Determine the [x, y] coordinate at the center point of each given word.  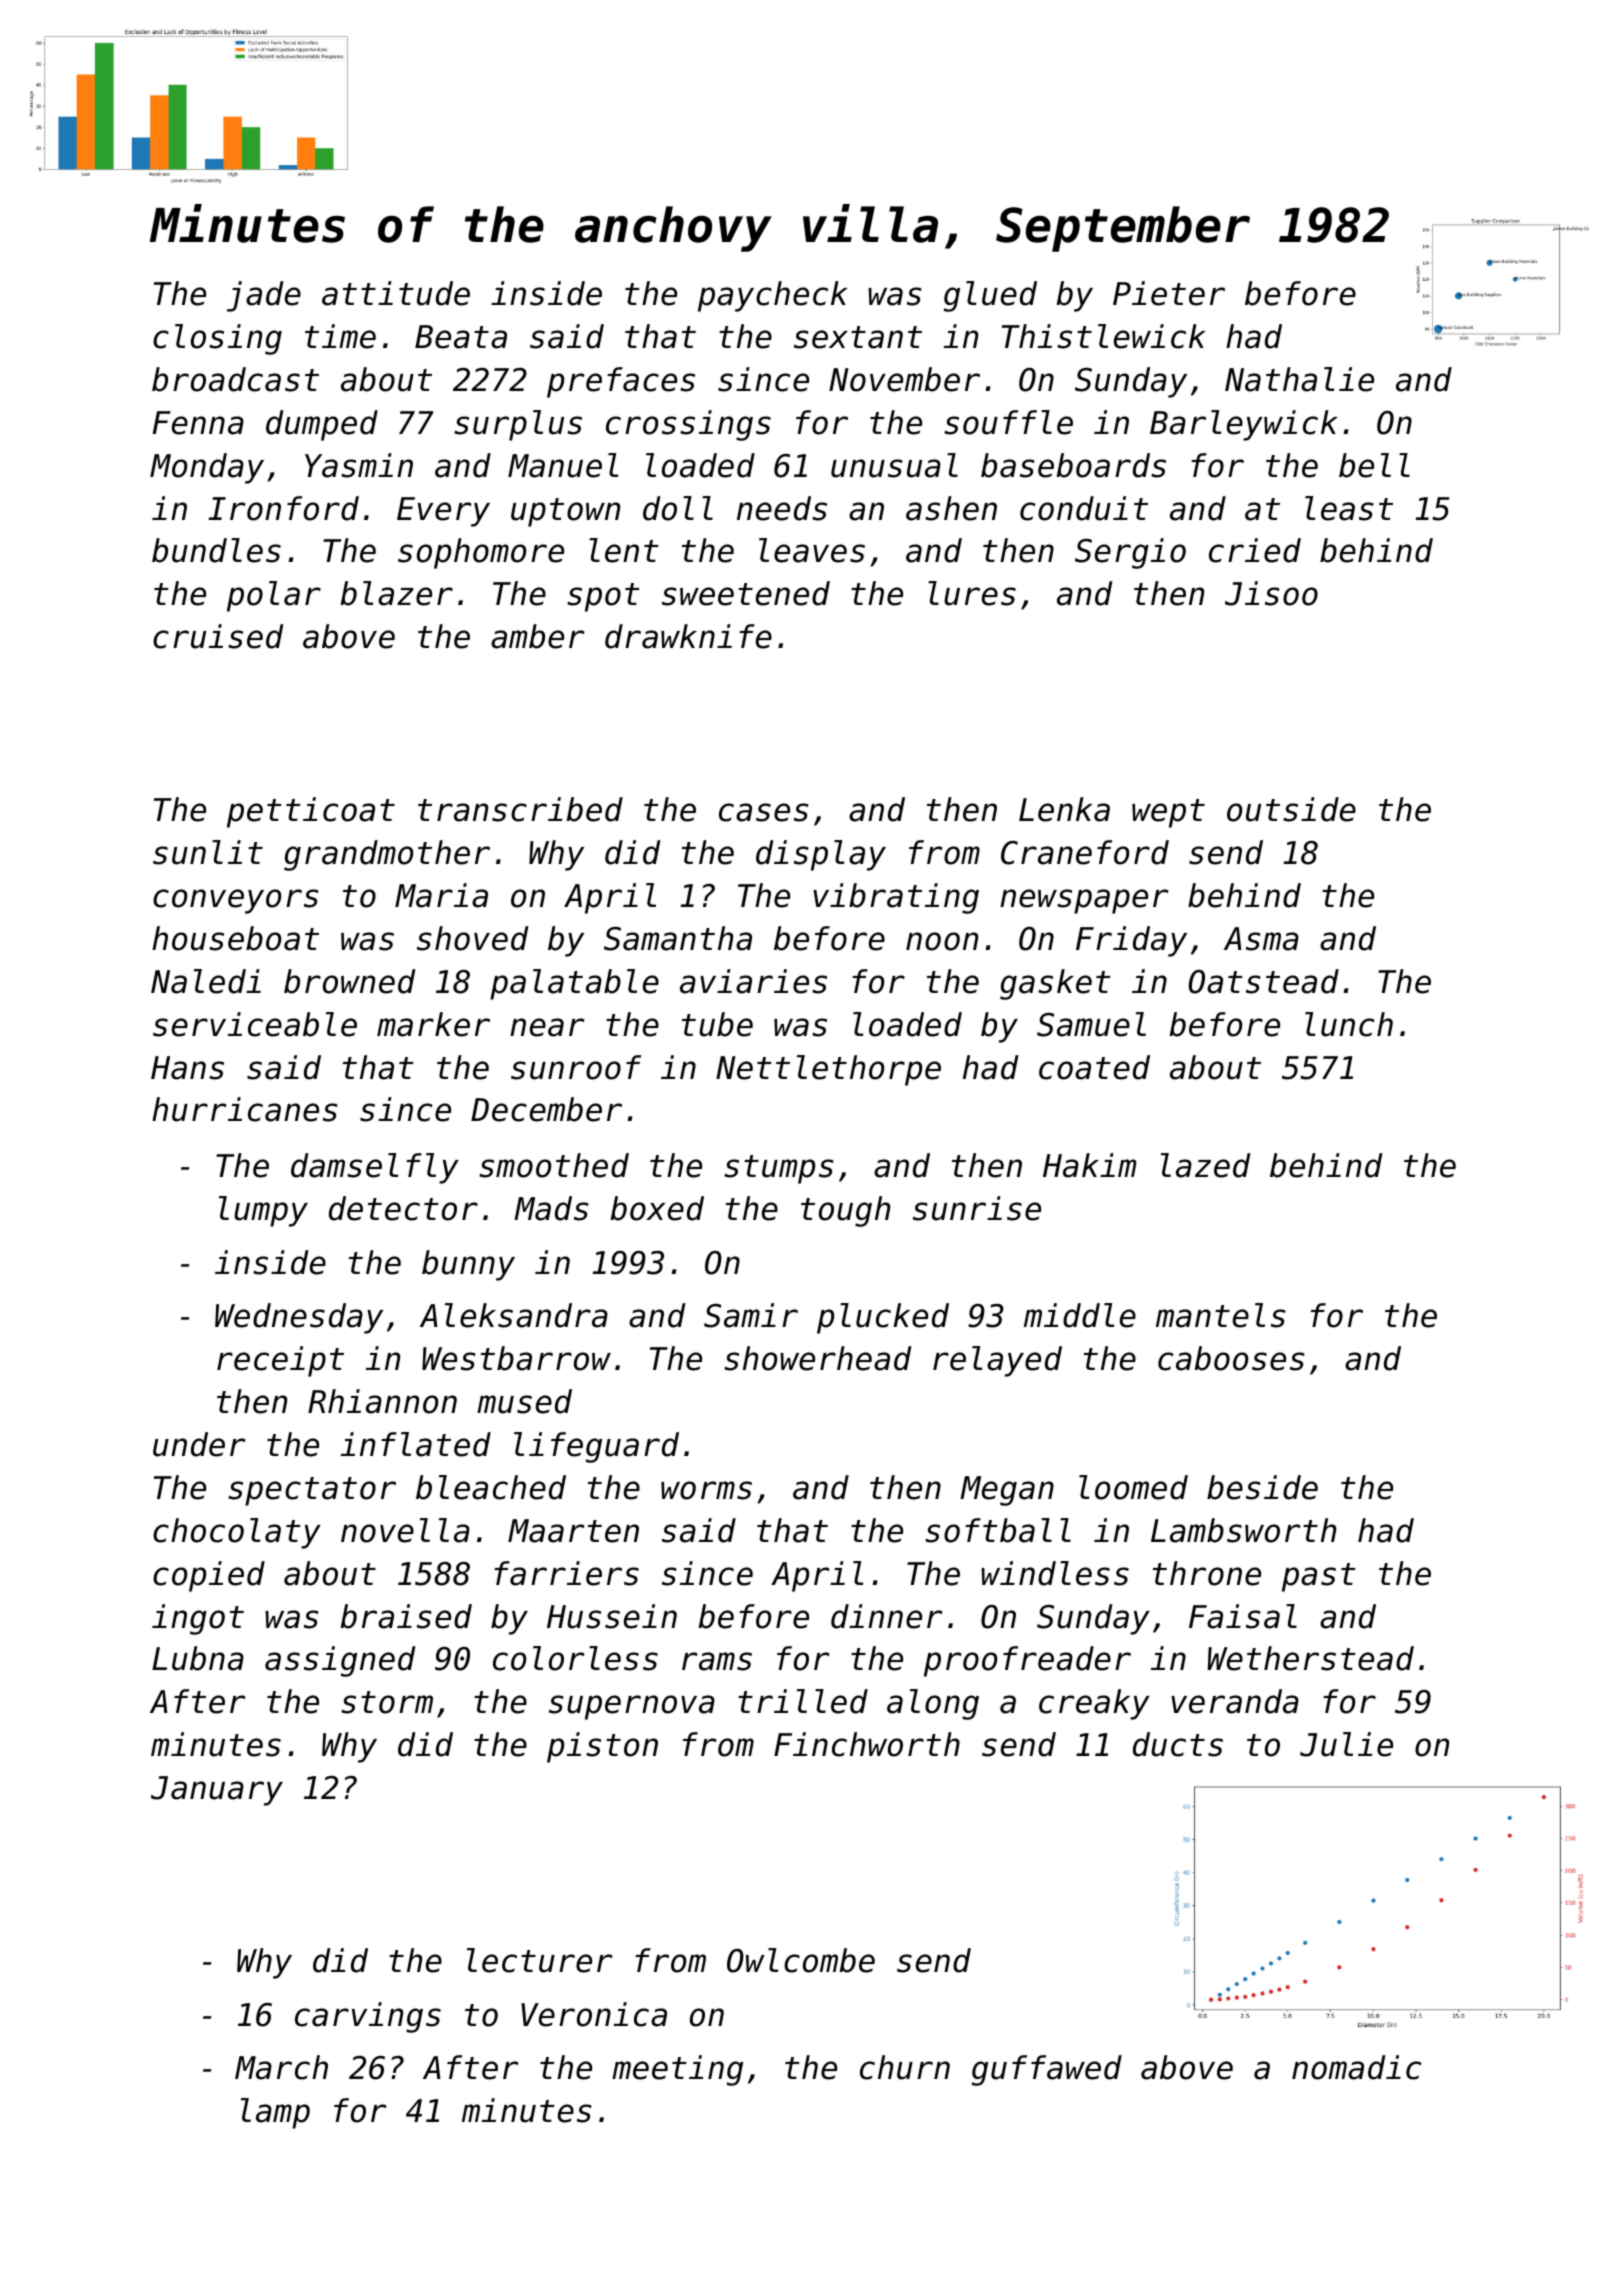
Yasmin [359, 465]
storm [387, 1702]
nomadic [1356, 2067]
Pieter [1169, 293]
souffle [1008, 422]
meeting [677, 2070]
